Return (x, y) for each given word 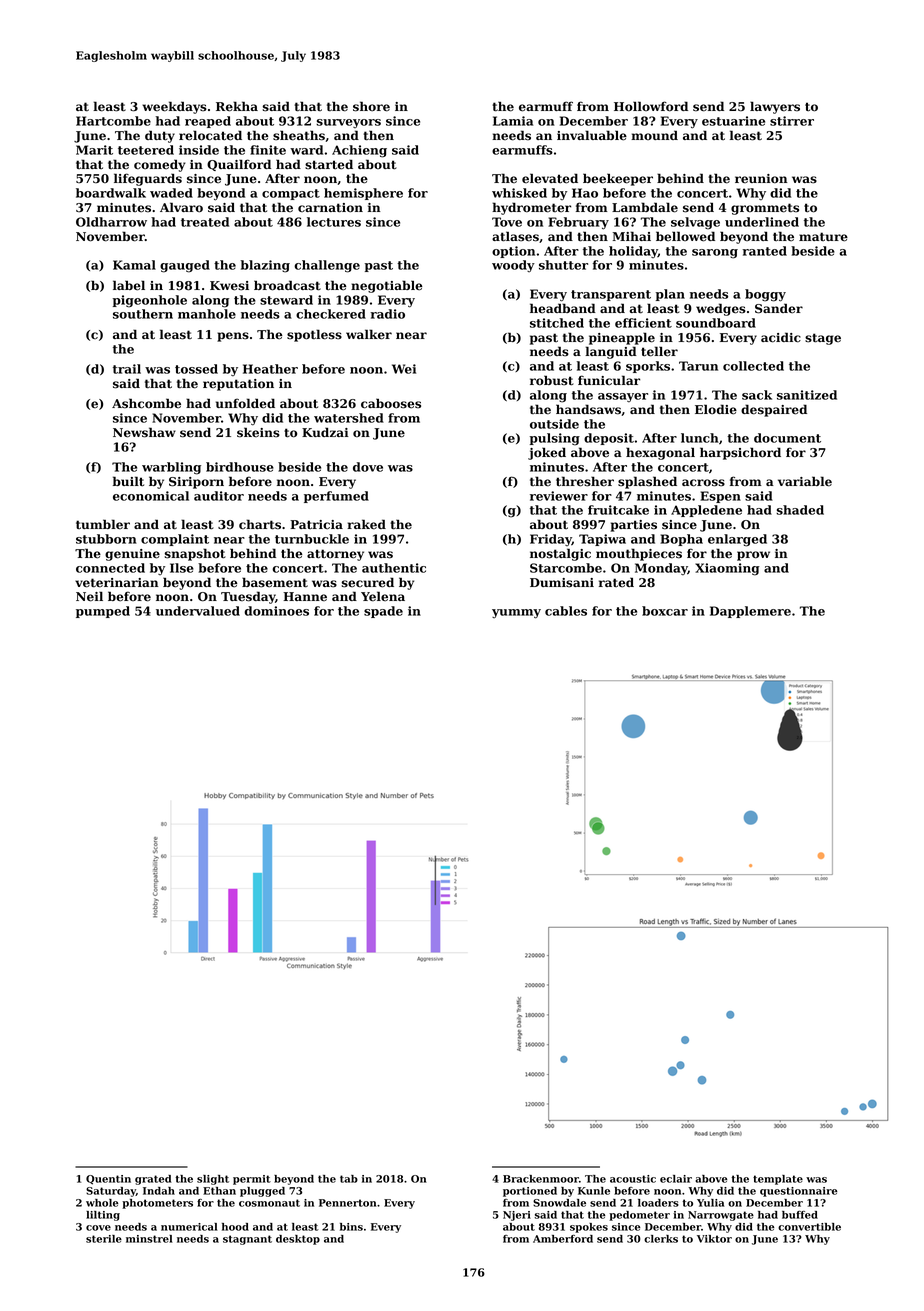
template (778, 1180)
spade (383, 612)
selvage (695, 223)
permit (252, 1180)
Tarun (698, 366)
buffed (800, 1215)
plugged (262, 1192)
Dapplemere (750, 612)
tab (349, 1179)
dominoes (276, 611)
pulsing (555, 439)
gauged (185, 266)
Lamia (513, 121)
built (128, 481)
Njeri (517, 1216)
